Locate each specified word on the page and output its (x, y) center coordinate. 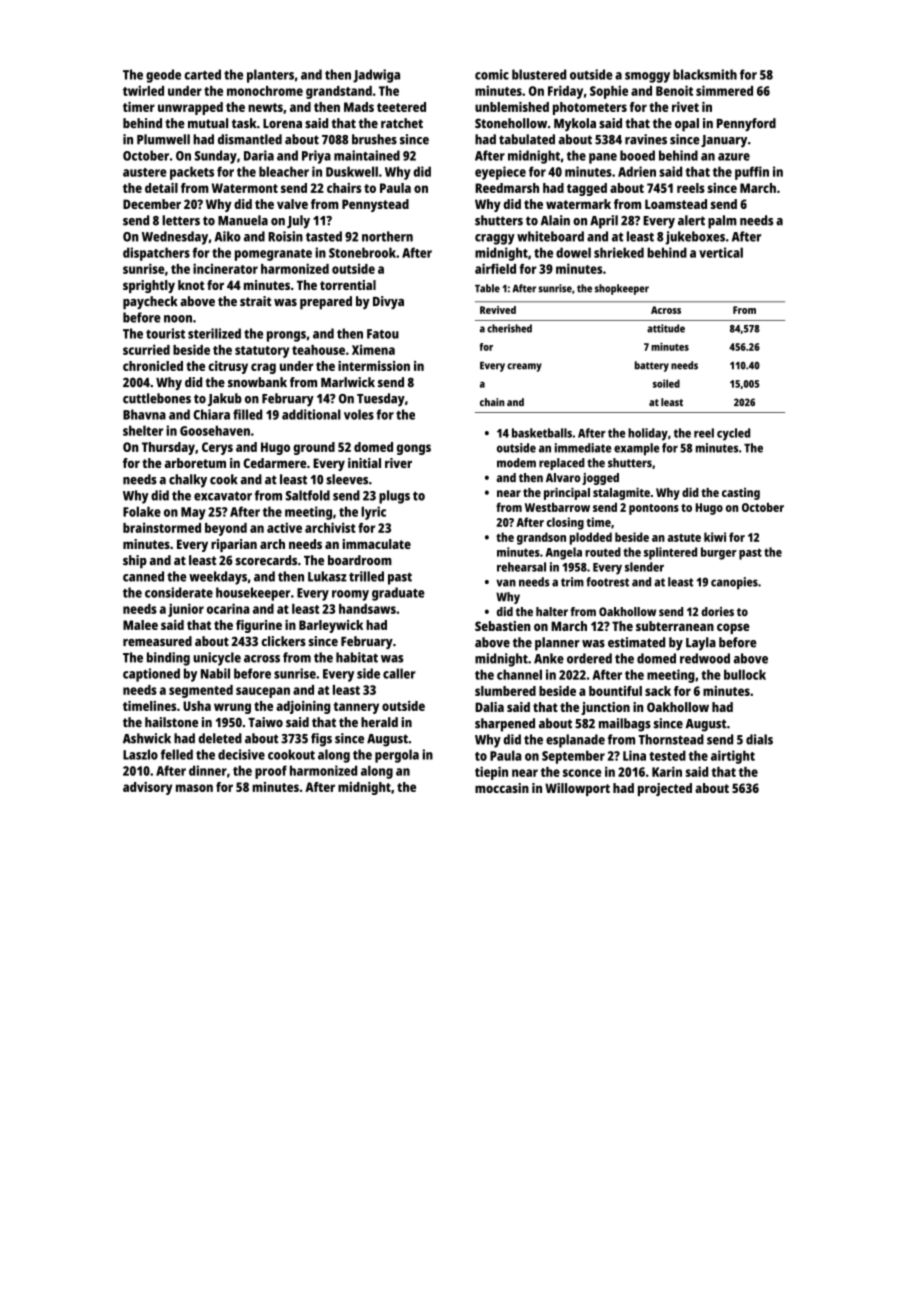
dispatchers (156, 254)
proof (271, 772)
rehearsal (521, 567)
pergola (397, 756)
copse (733, 628)
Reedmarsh (507, 188)
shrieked (619, 252)
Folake (142, 511)
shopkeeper (622, 289)
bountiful (615, 691)
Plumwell (163, 139)
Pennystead (375, 205)
